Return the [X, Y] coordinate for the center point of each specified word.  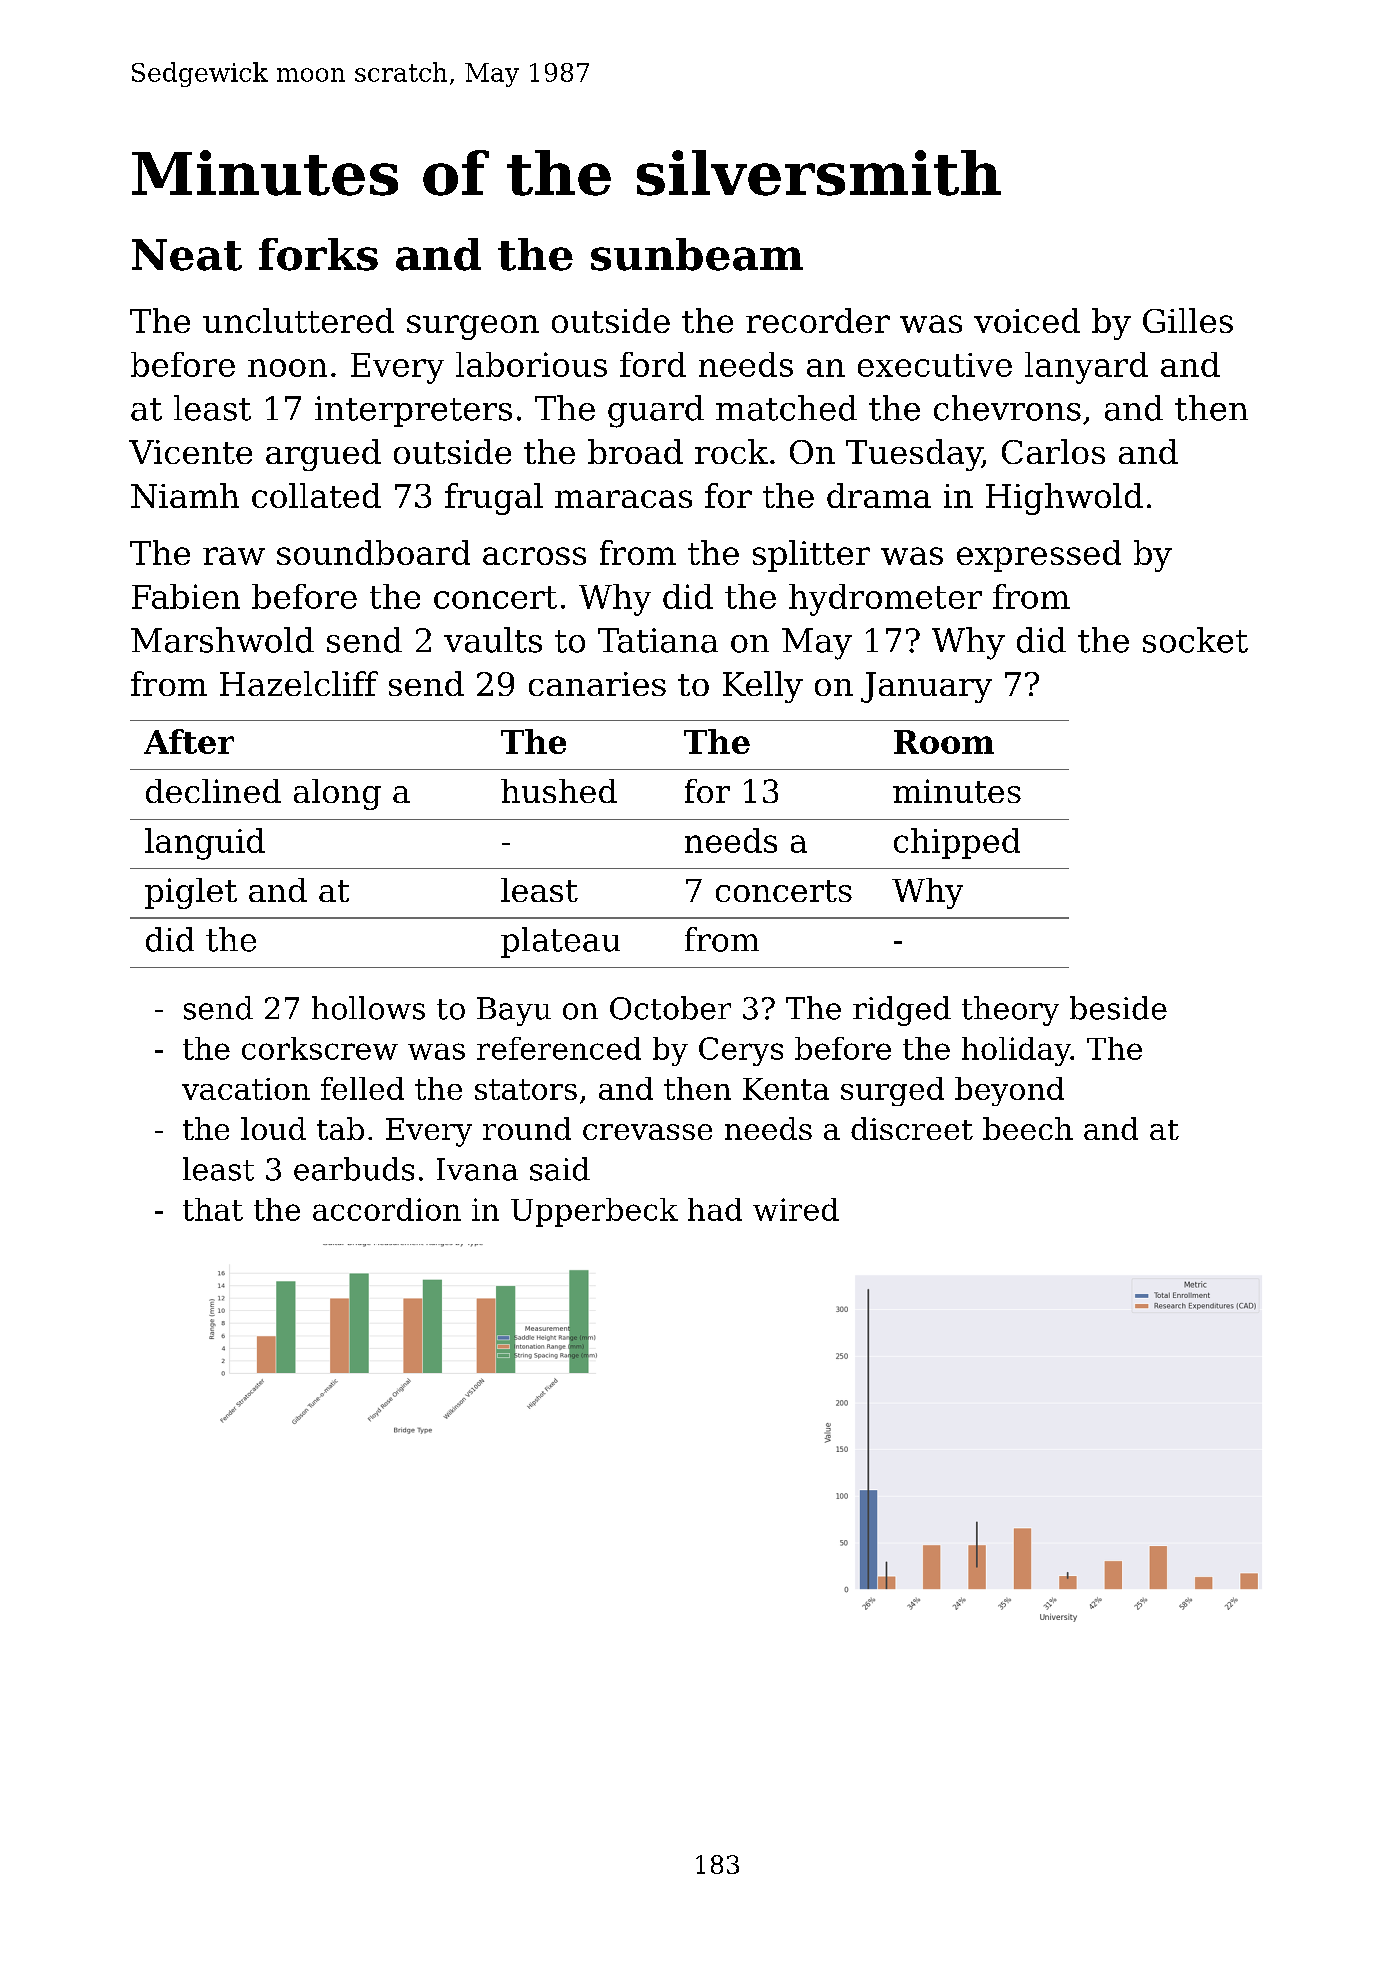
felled [362, 1088]
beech [1028, 1128]
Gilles [1188, 320]
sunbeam [697, 254]
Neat [187, 255]
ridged [902, 1011]
